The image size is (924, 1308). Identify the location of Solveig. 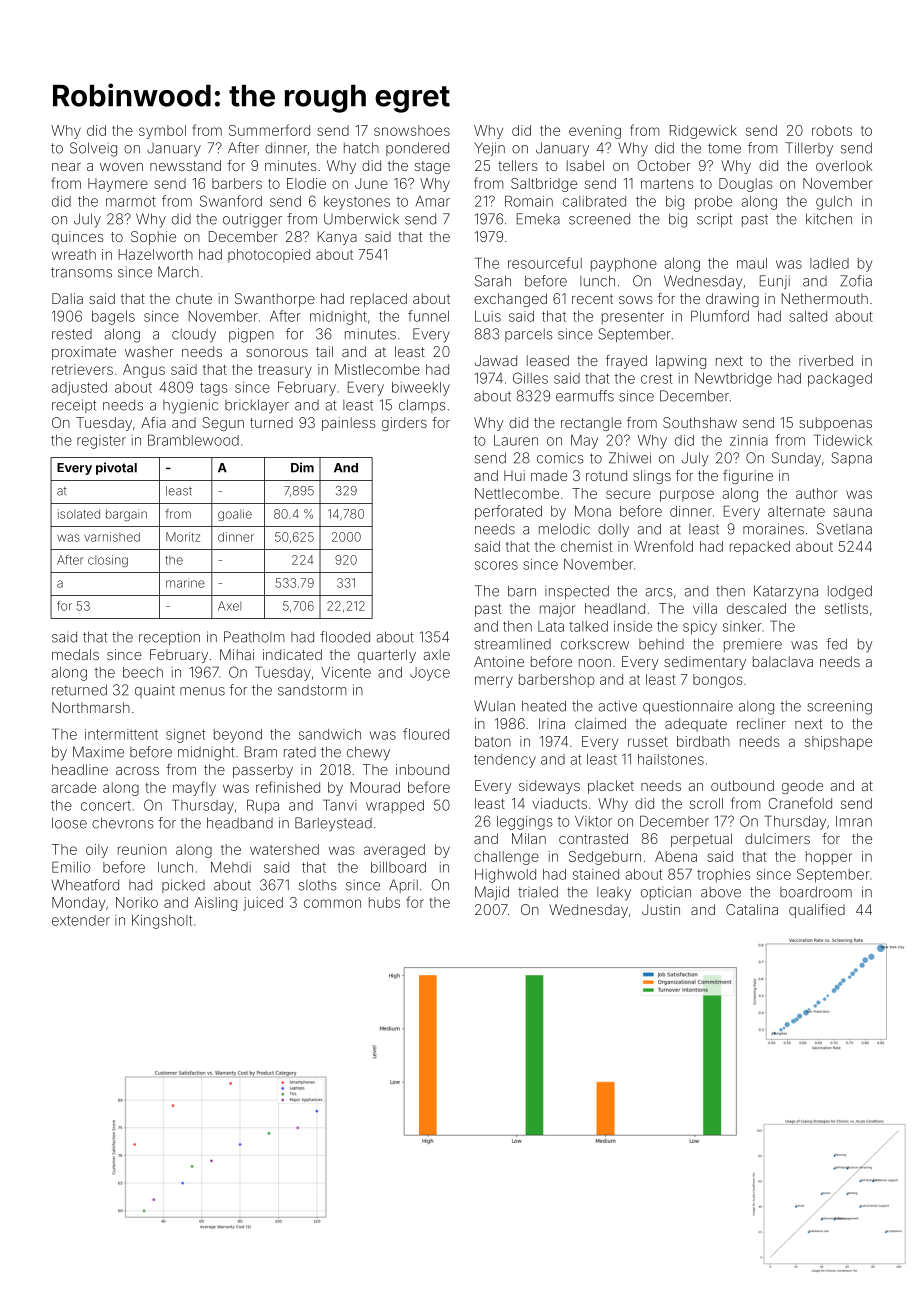
(93, 149).
